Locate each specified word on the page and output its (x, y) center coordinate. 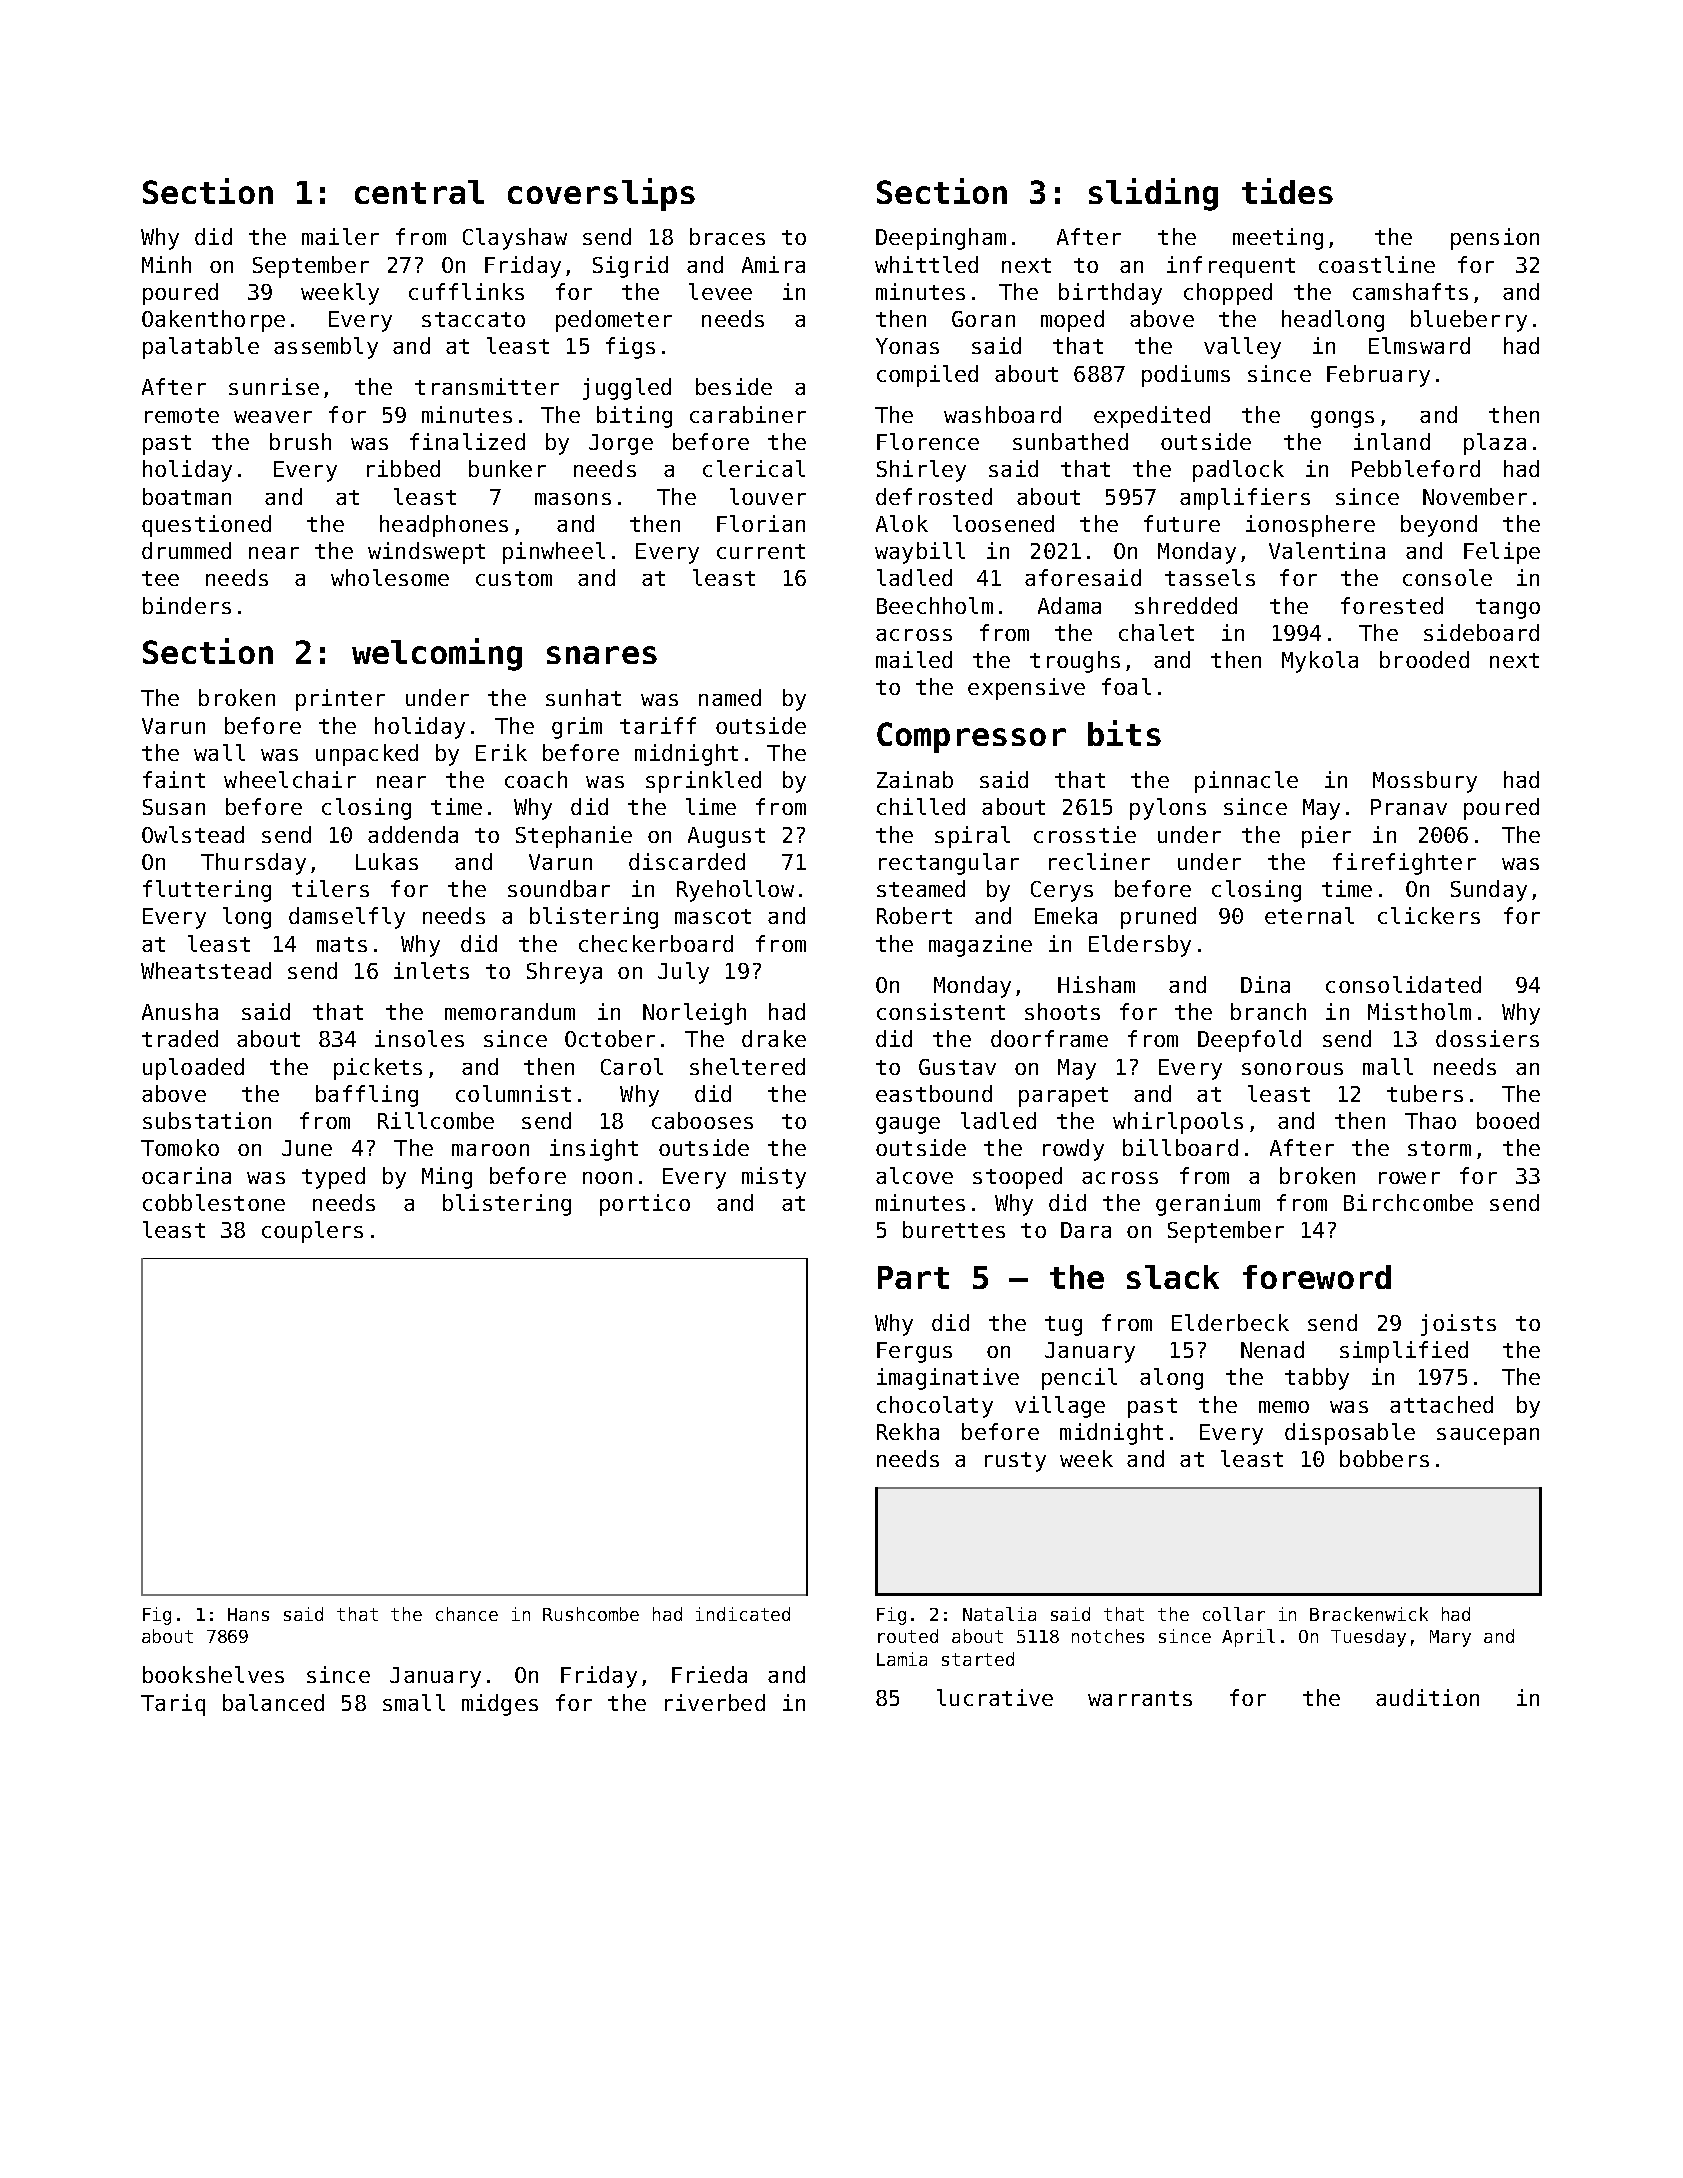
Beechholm (935, 605)
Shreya (564, 973)
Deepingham (941, 239)
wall (219, 752)
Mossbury (1425, 782)
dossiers (1487, 1038)
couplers (312, 1232)
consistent (941, 1011)
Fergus (914, 1352)
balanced (273, 1702)
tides (1287, 191)
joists (1458, 1325)
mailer (340, 236)
